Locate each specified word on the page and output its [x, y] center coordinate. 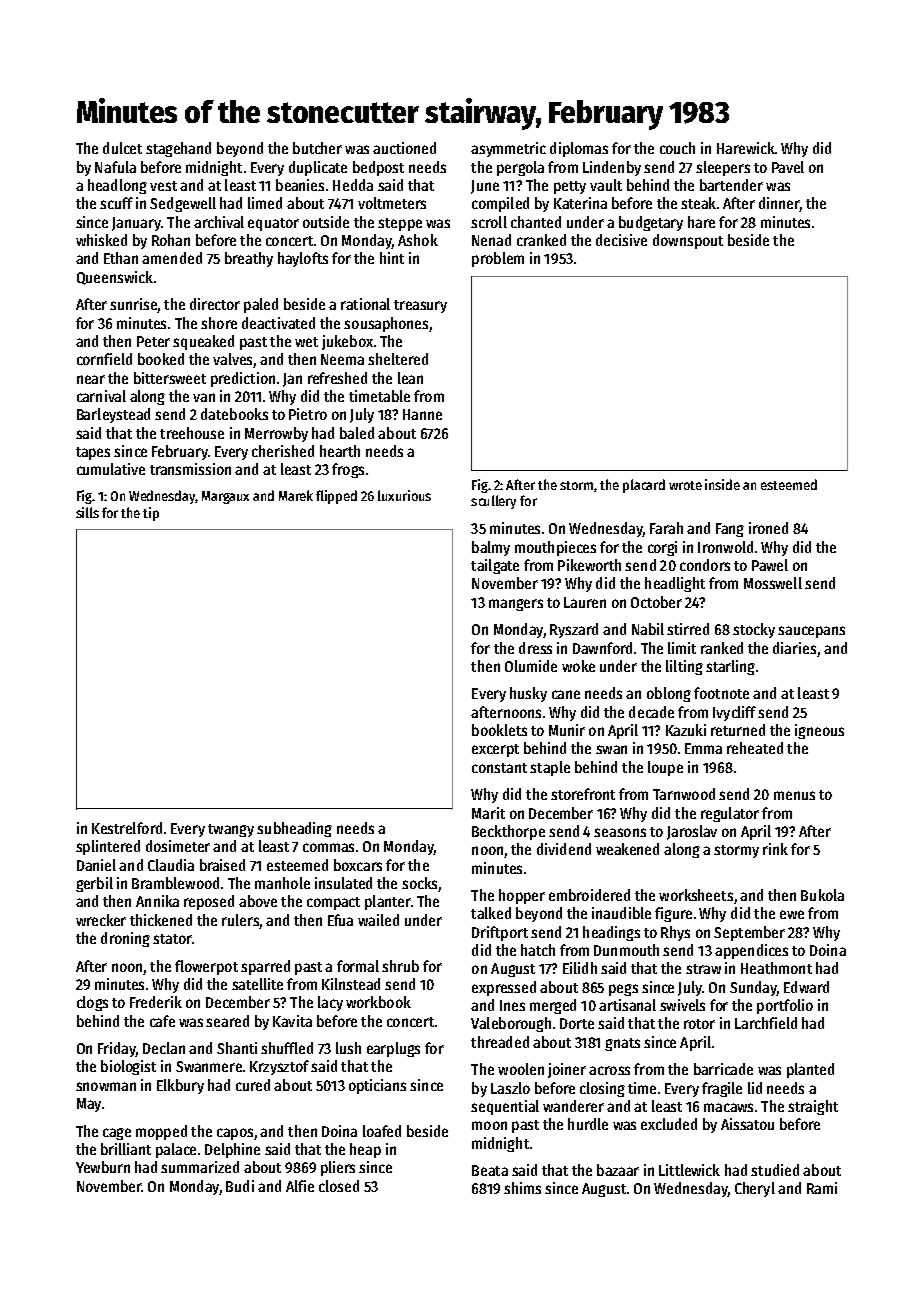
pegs [623, 990]
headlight [675, 584]
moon [489, 1125]
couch [677, 148]
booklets [499, 730]
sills [87, 512]
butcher [317, 148]
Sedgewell [183, 204]
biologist [128, 1067]
